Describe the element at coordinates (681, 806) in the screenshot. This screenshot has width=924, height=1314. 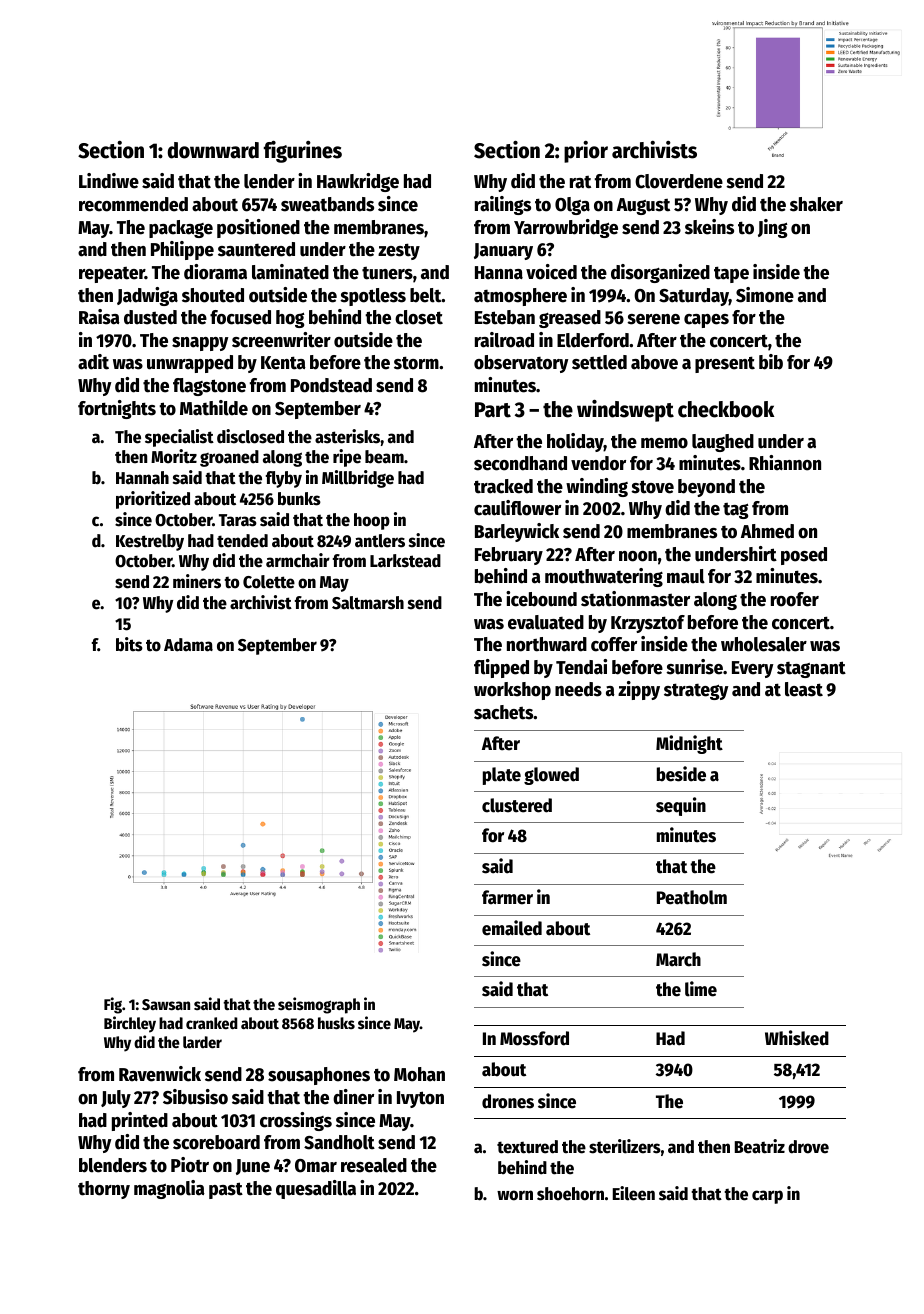
I see `sequin` at that location.
